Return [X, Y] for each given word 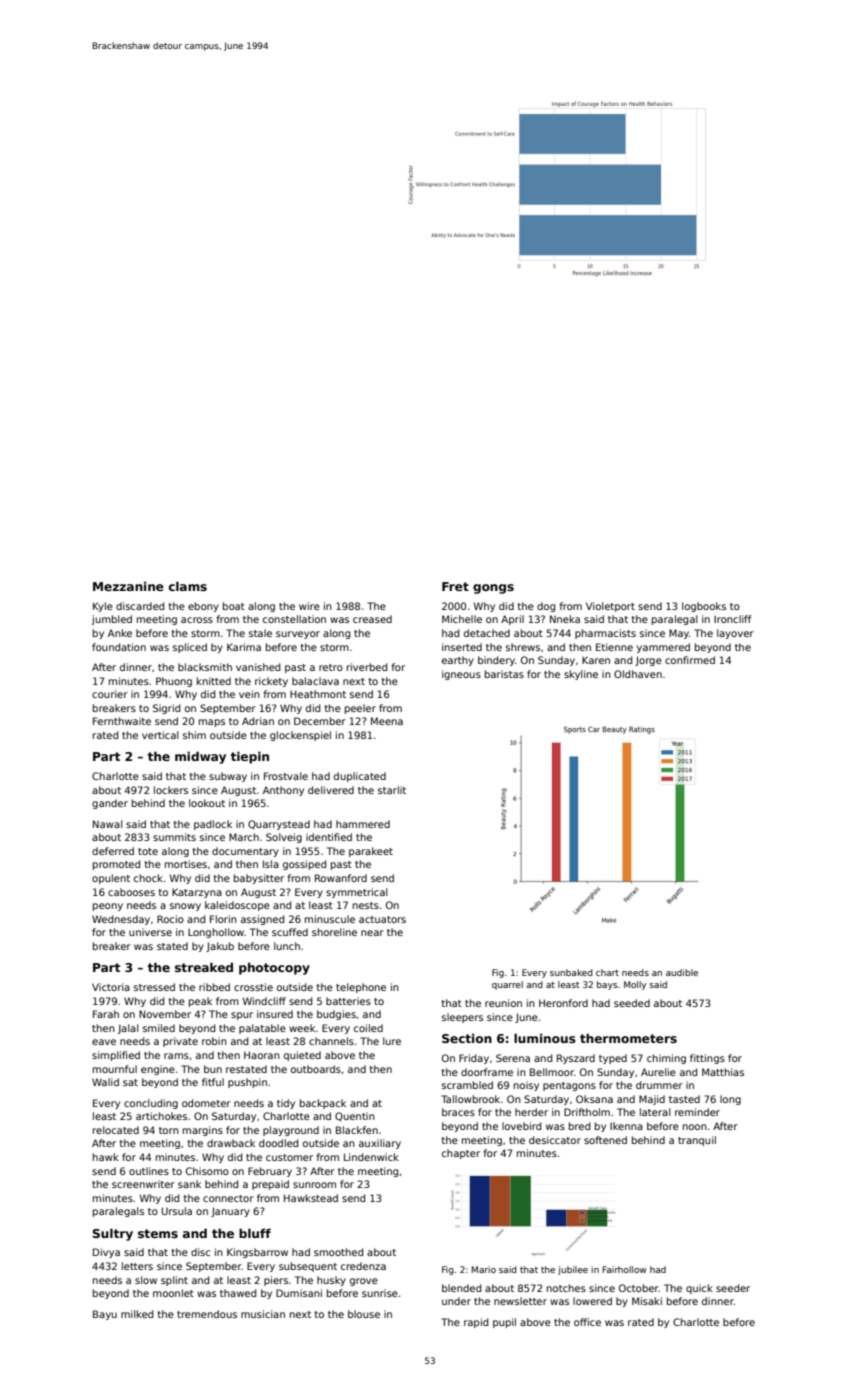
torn [169, 1130]
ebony [203, 607]
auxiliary [380, 1144]
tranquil [697, 1141]
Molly [635, 985]
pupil [504, 1323]
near [372, 933]
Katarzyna [197, 893]
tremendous [207, 1314]
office [587, 1322]
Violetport [610, 607]
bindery [496, 661]
